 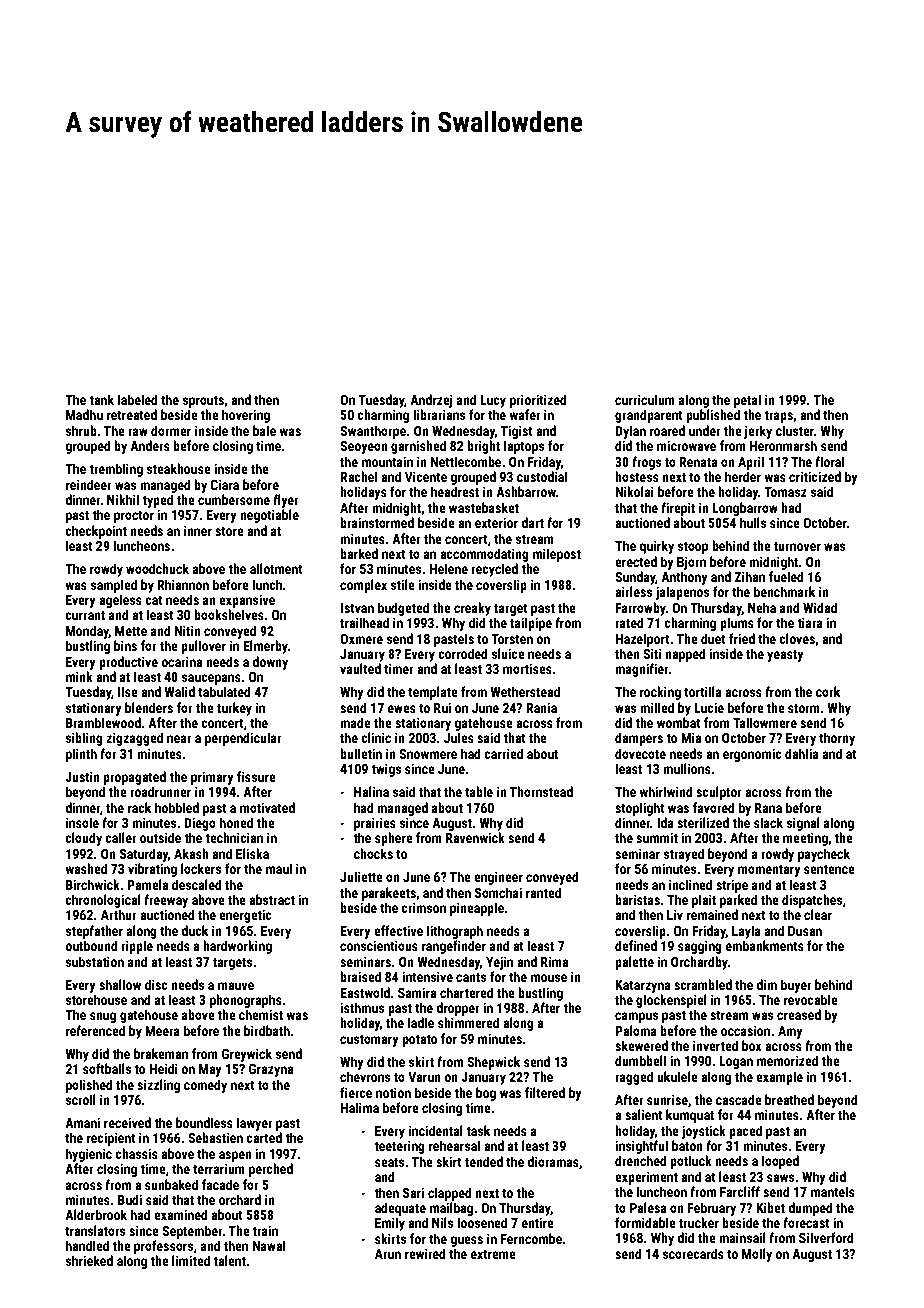 What do you see at coordinates (475, 837) in the screenshot?
I see `Ravenwick` at bounding box center [475, 837].
